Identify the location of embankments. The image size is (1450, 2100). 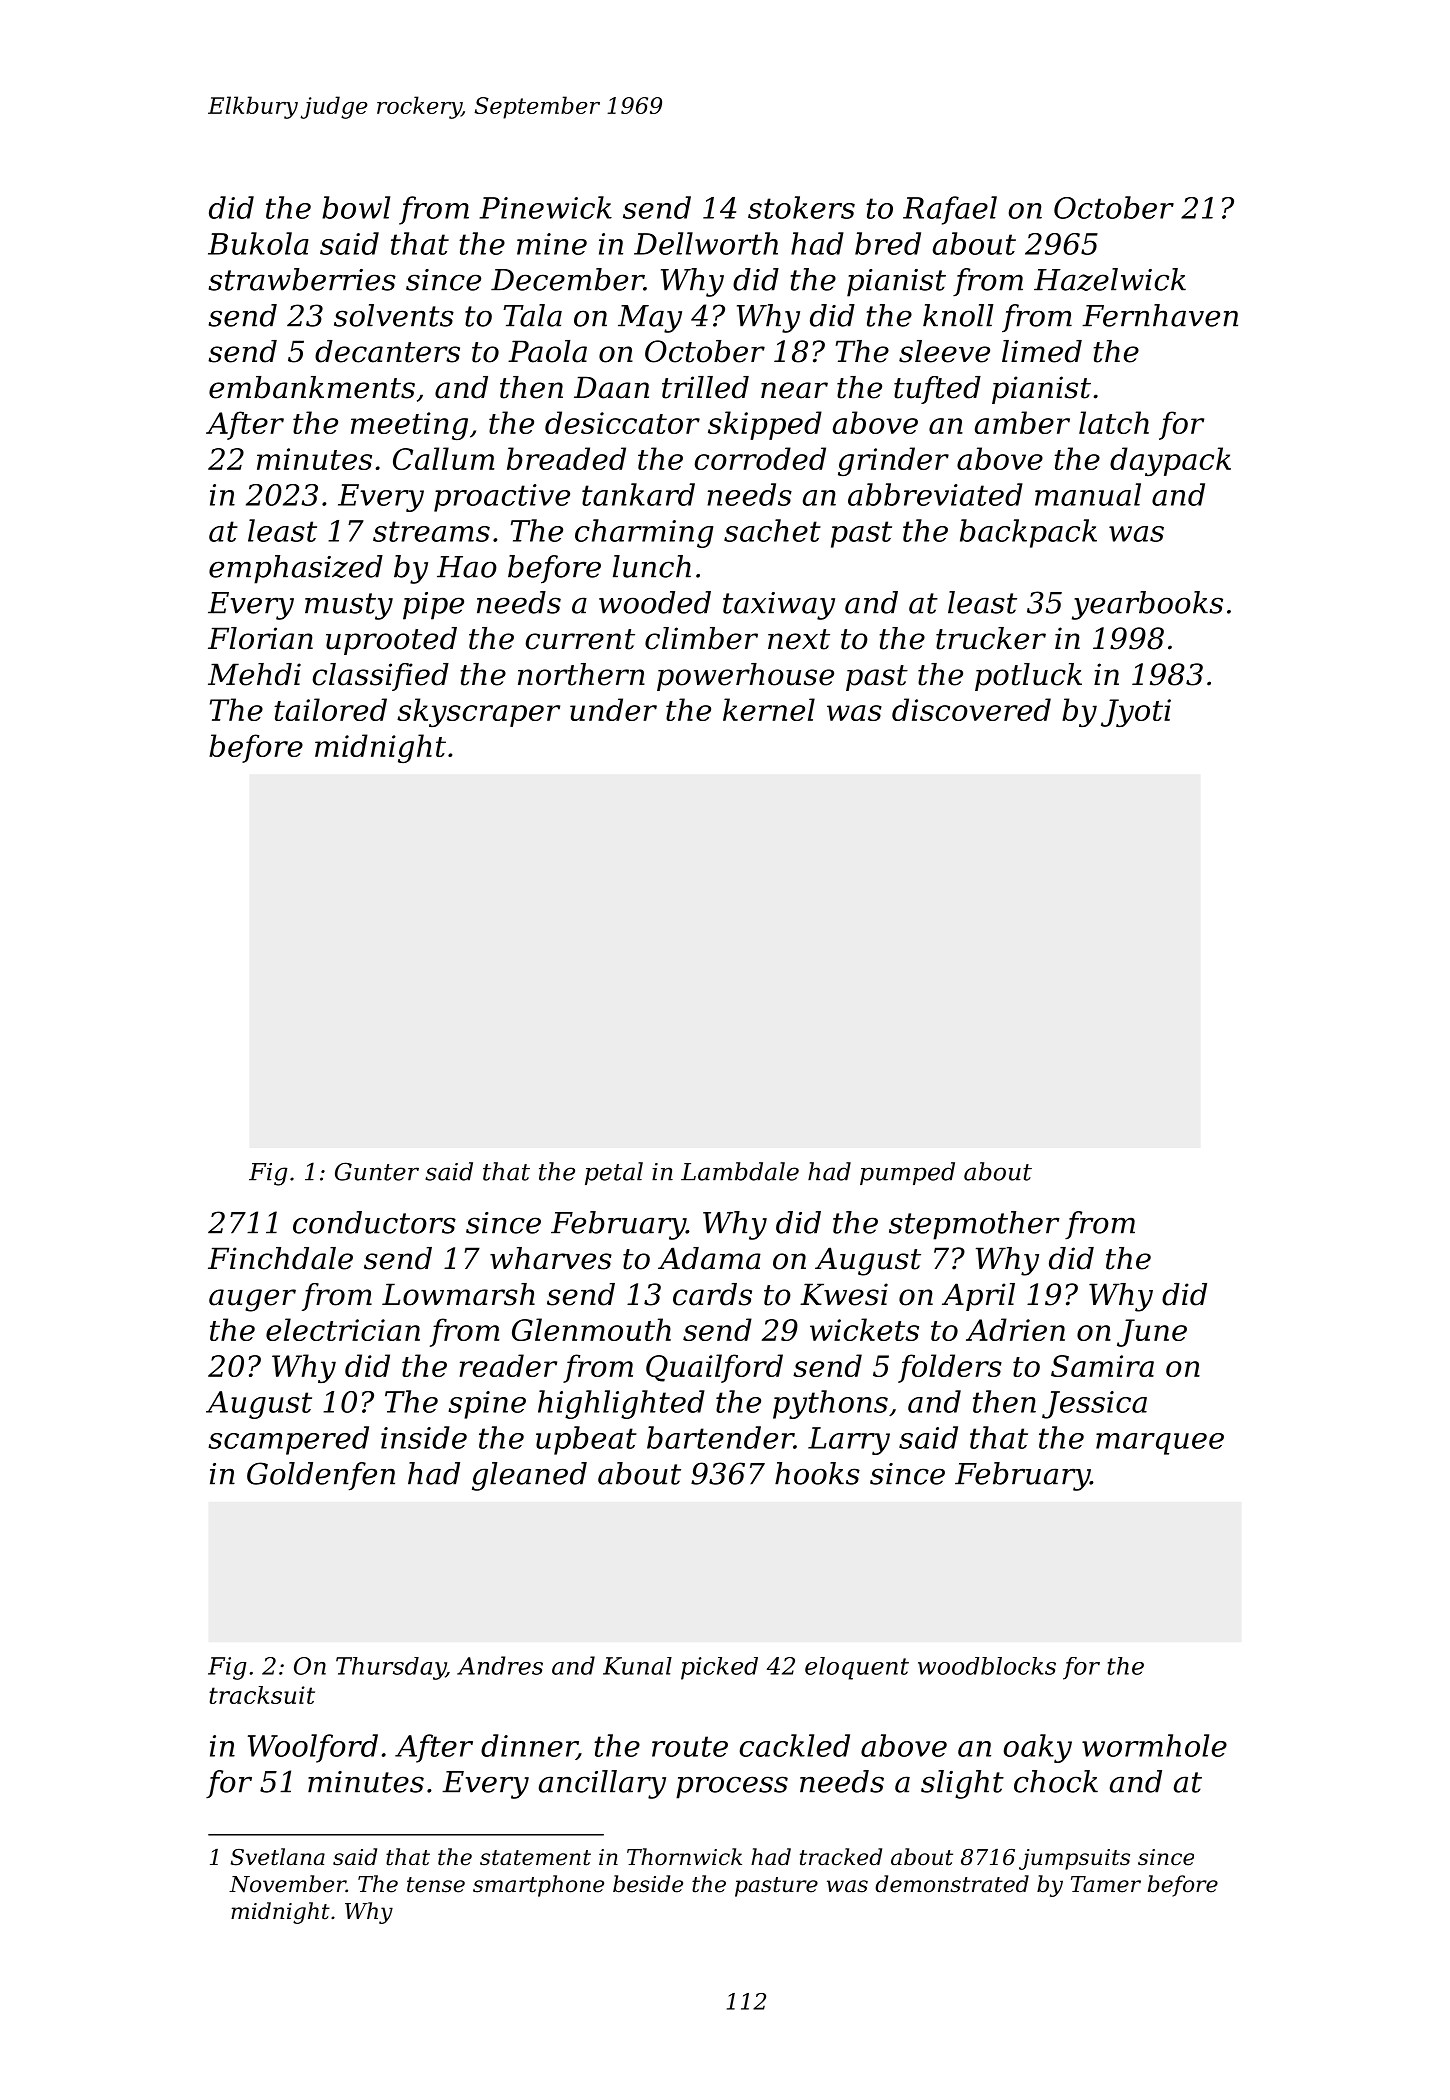
(312, 387).
